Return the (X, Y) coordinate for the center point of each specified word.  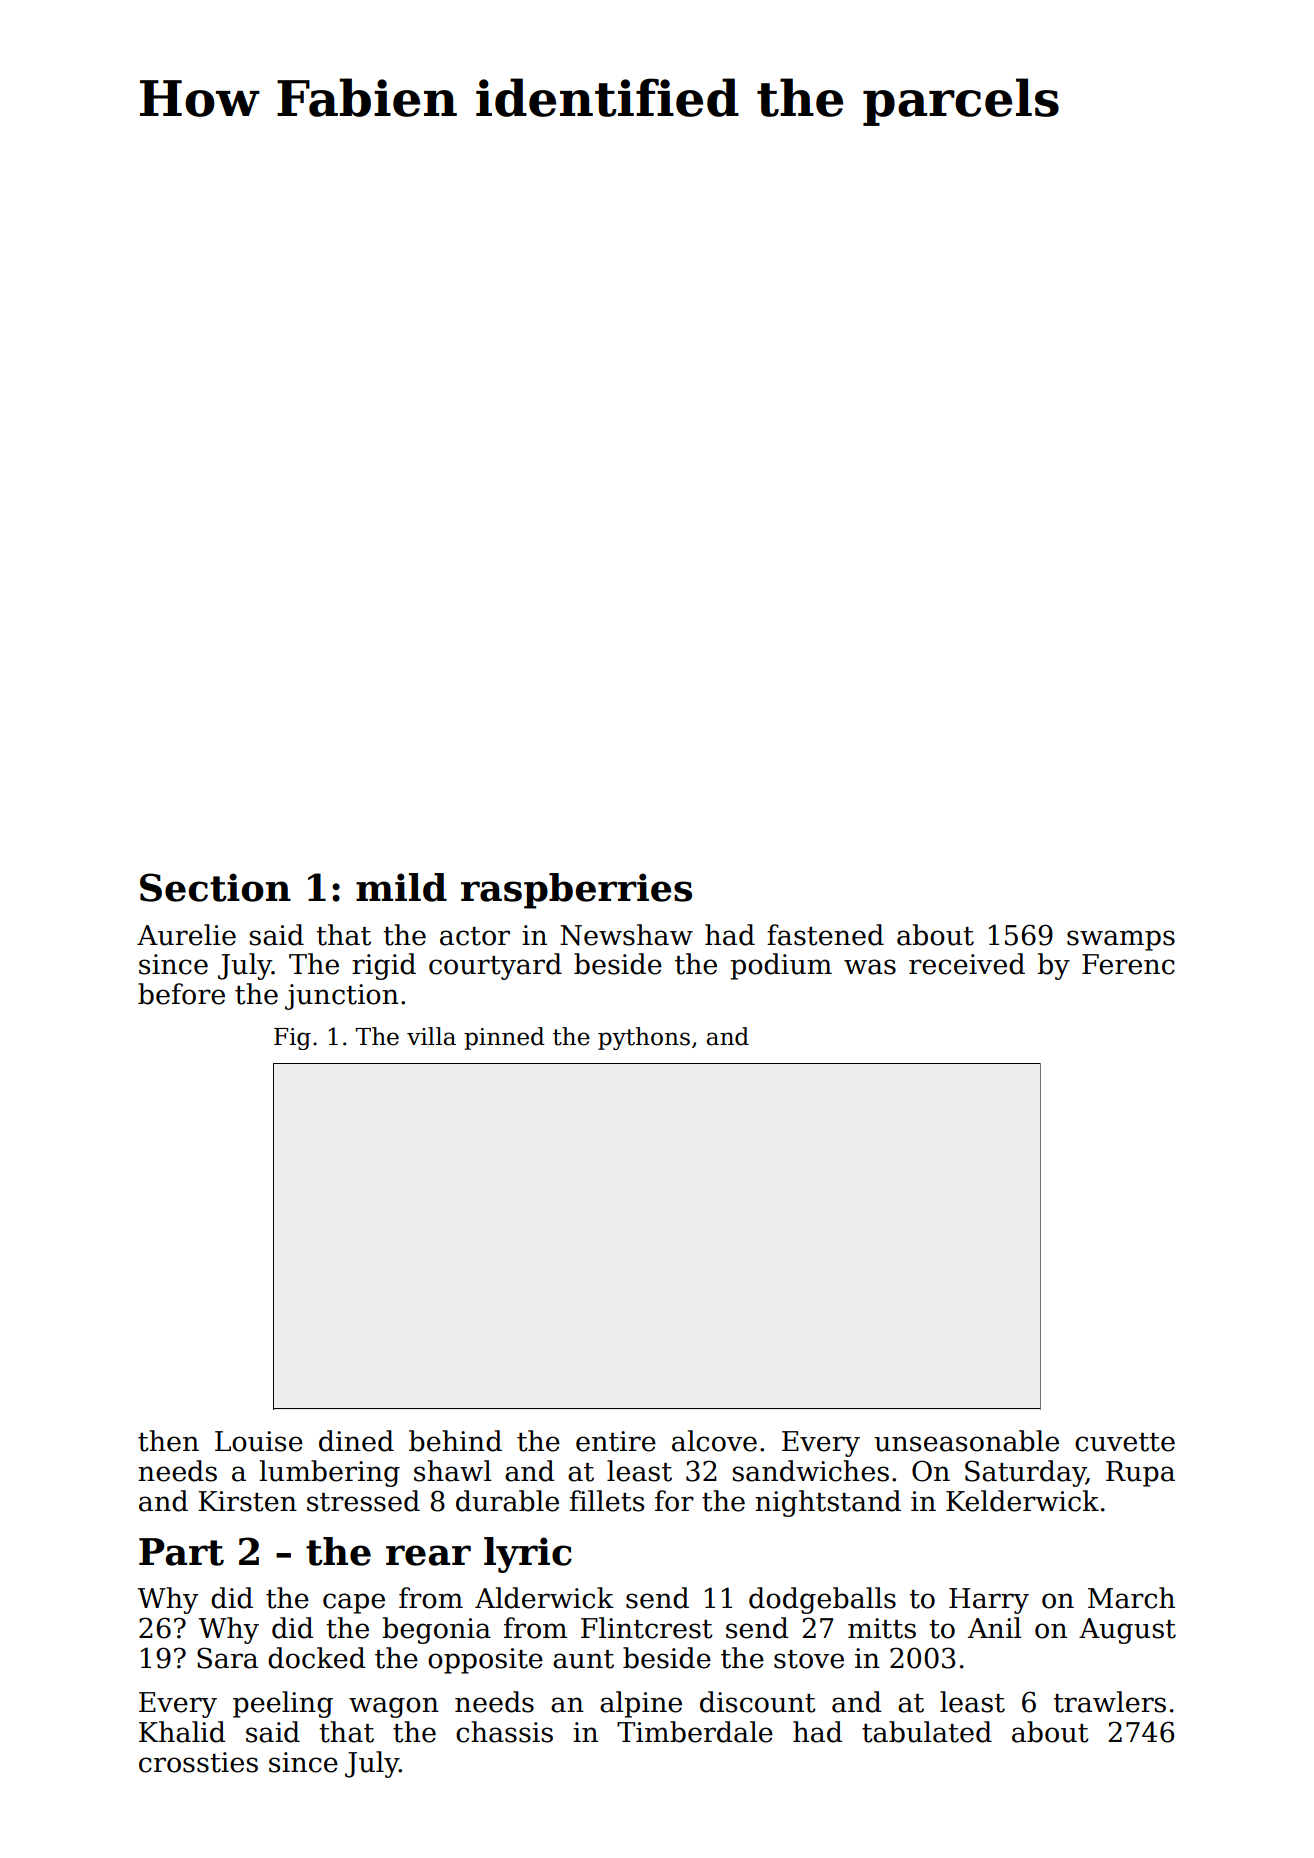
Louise (259, 1441)
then (168, 1441)
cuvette (1125, 1442)
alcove (714, 1441)
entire (616, 1441)
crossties (198, 1762)
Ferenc (1128, 964)
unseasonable (966, 1441)
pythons (644, 1038)
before (181, 994)
